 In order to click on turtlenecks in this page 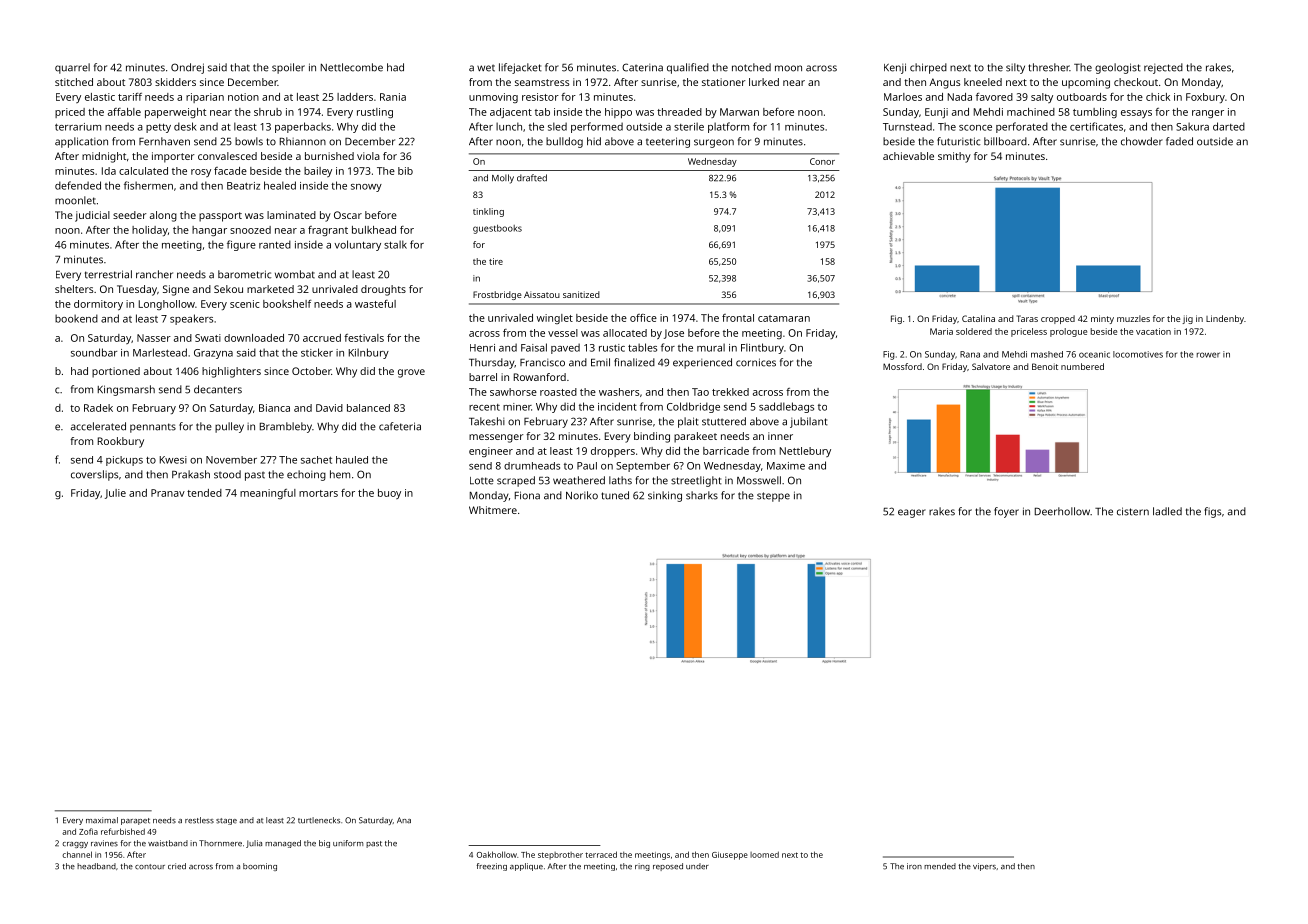, I will do `click(319, 820)`.
